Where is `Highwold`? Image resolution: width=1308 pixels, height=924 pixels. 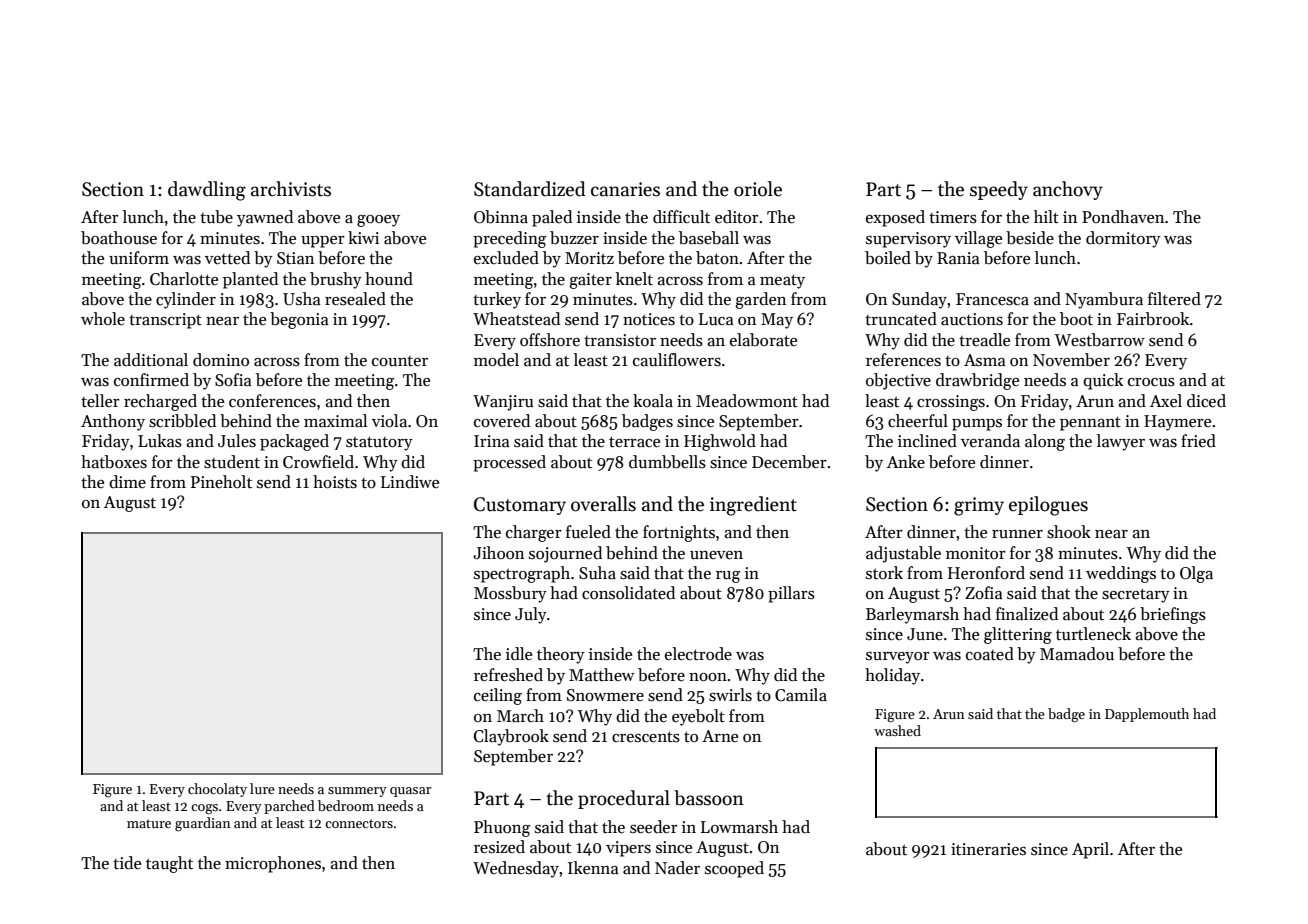
Highwold is located at coordinates (720, 442).
